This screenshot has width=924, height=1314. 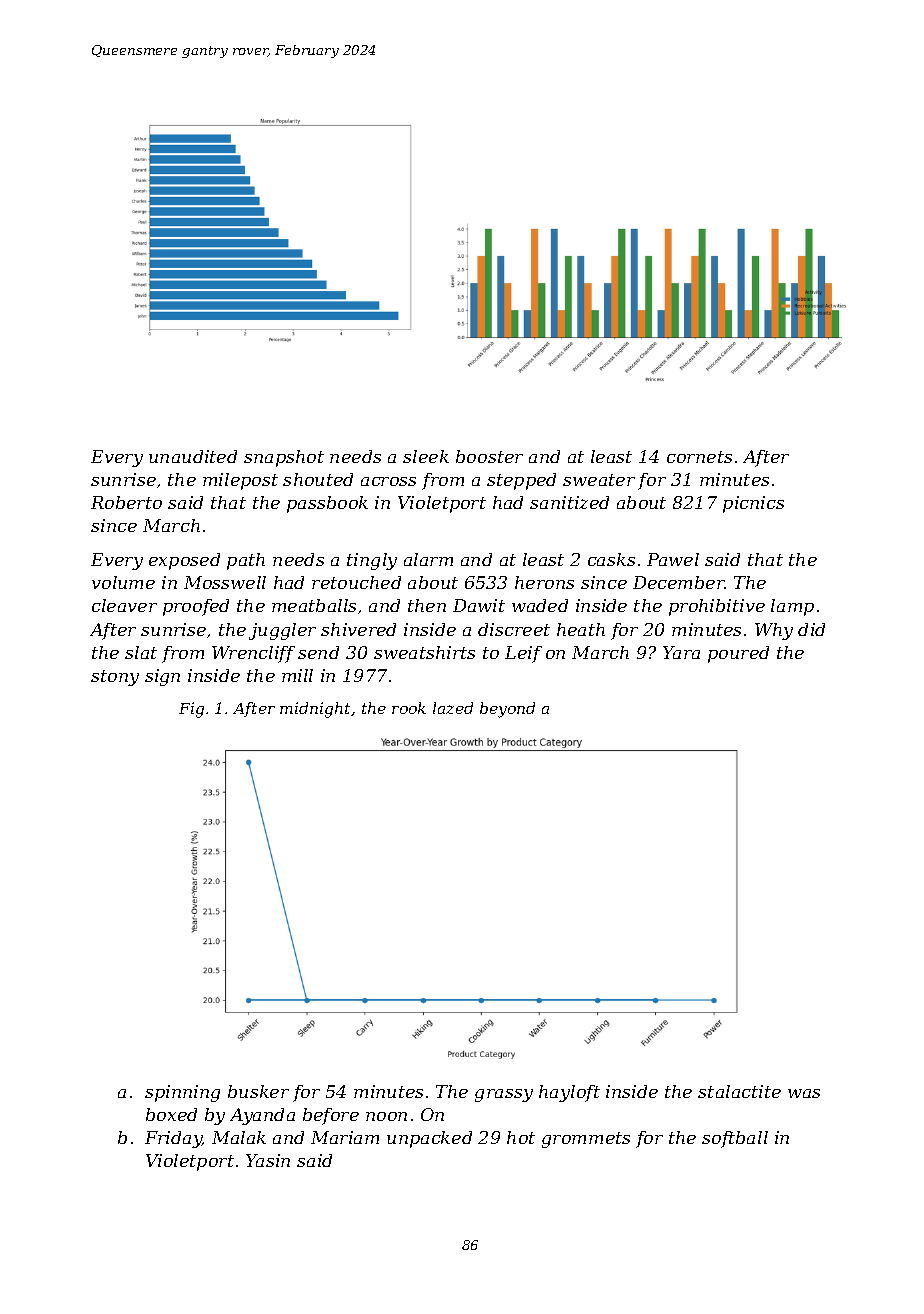 I want to click on stony, so click(x=115, y=678).
